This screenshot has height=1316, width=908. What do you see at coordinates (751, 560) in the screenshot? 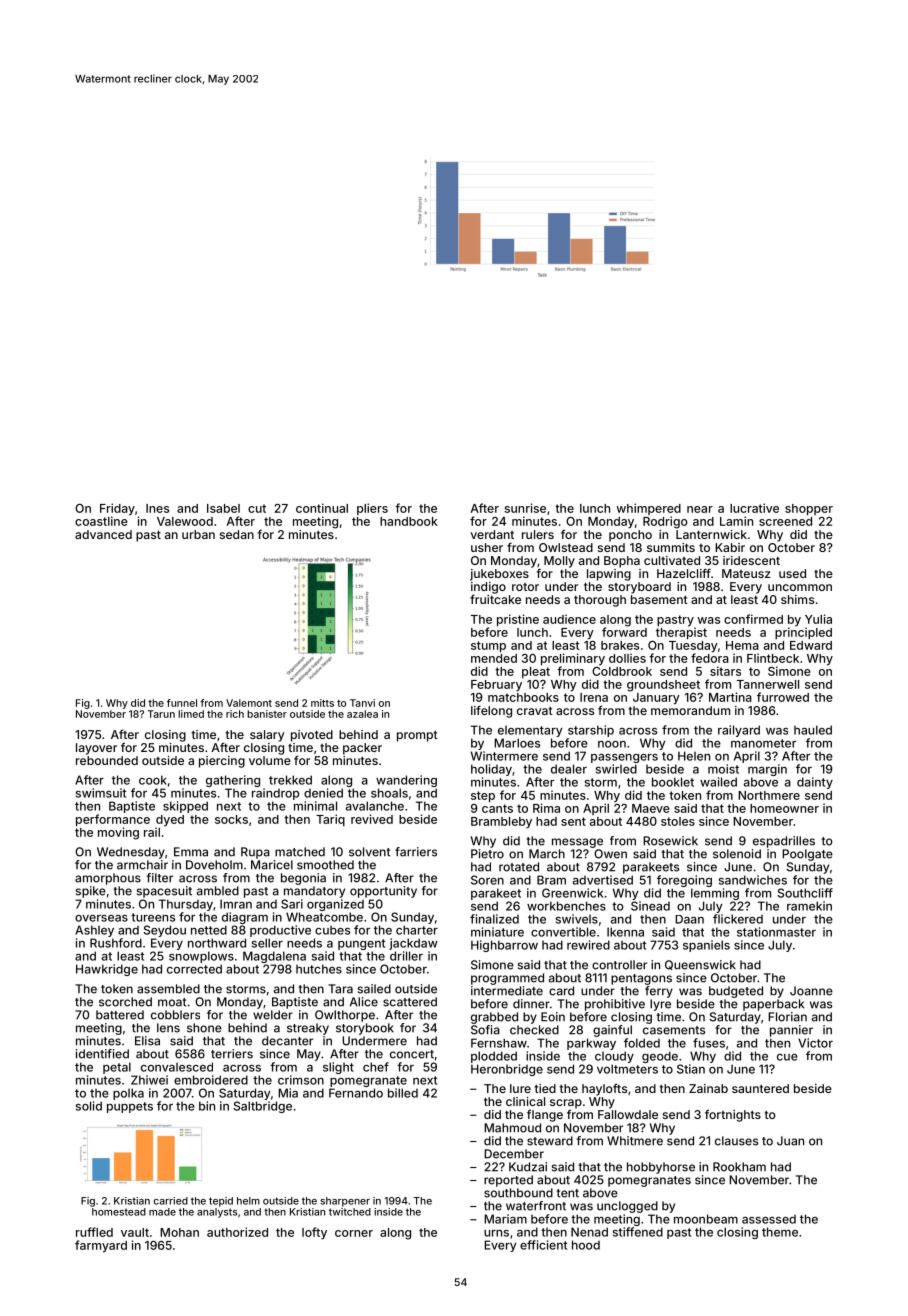
I see `iridescent` at bounding box center [751, 560].
